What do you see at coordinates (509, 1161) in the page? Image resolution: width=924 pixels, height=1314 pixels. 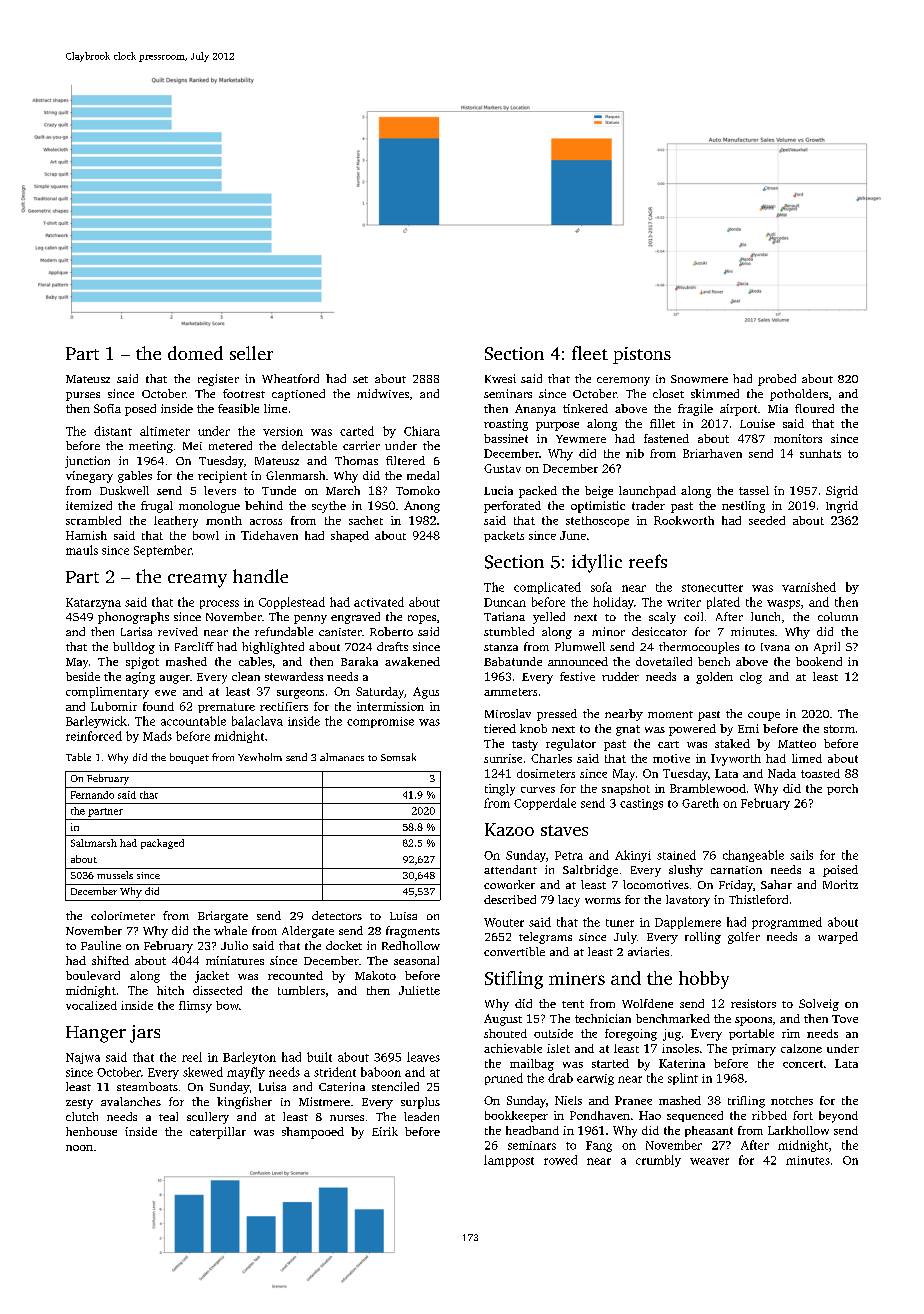 I see `lamppost` at bounding box center [509, 1161].
